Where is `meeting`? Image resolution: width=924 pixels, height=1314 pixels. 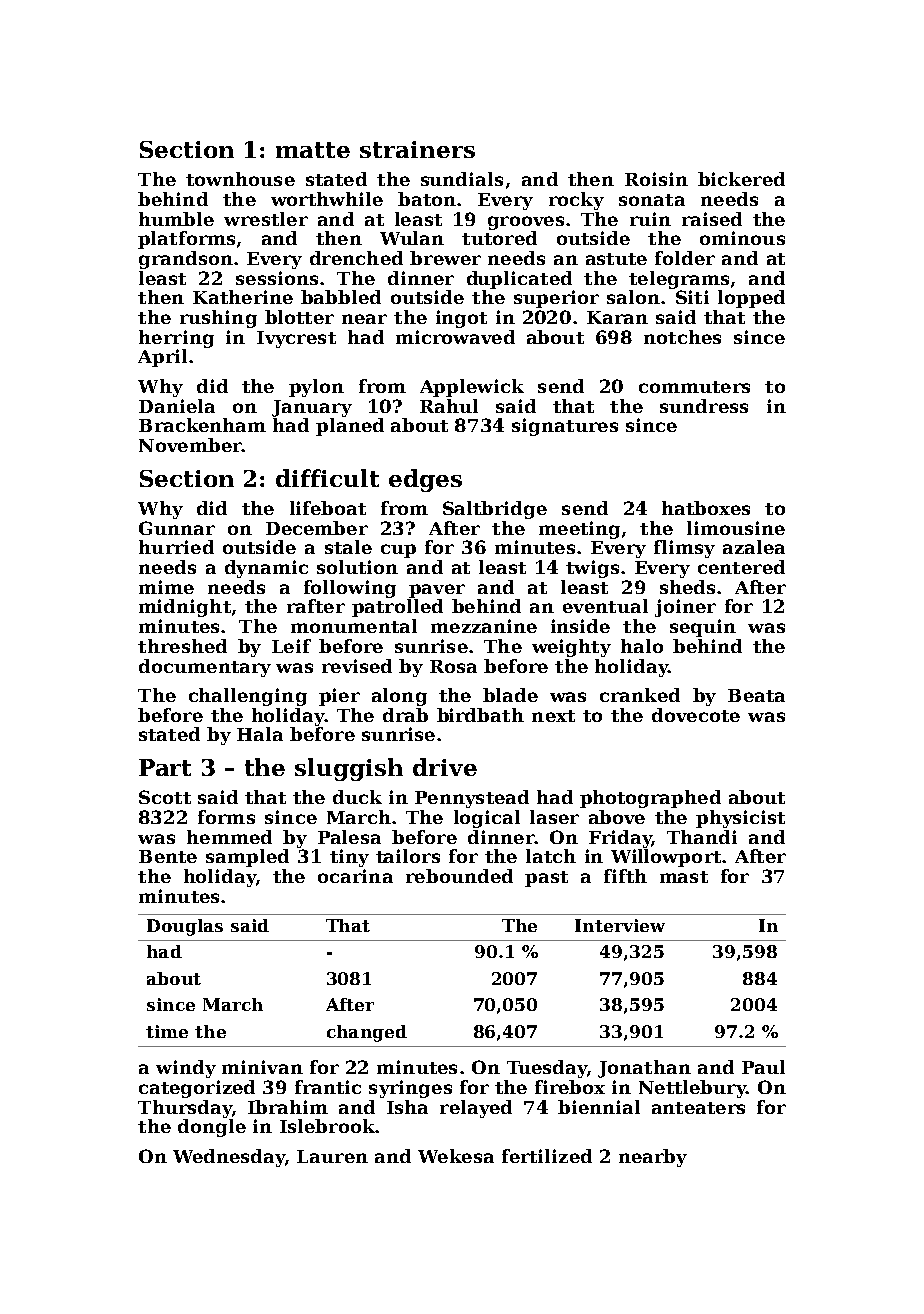
meeting is located at coordinates (579, 530).
